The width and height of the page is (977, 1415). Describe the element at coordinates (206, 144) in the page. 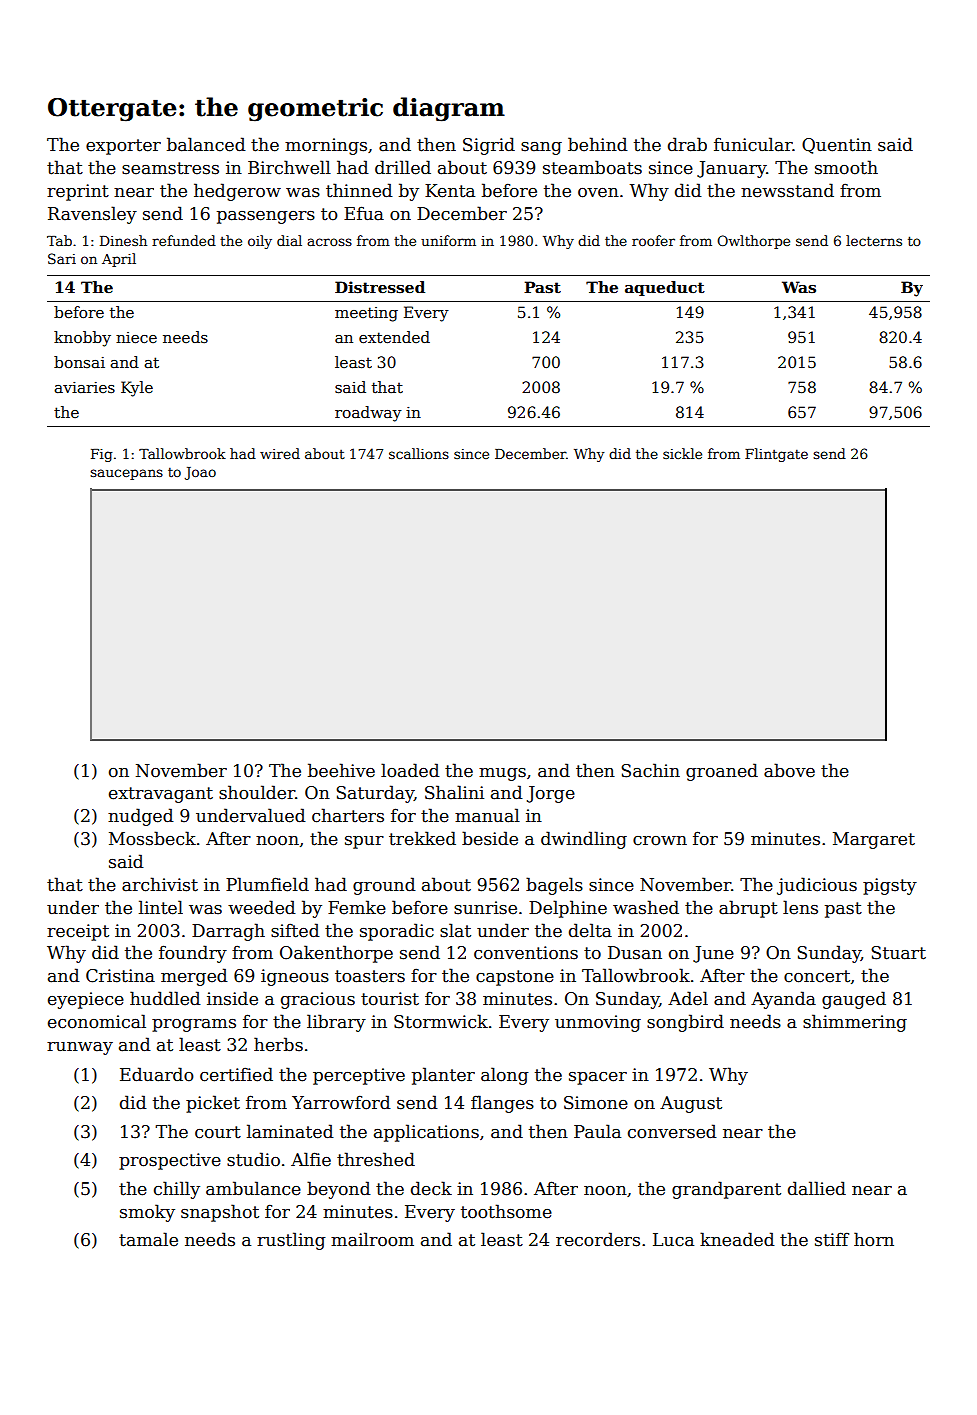

I see `balanced` at that location.
